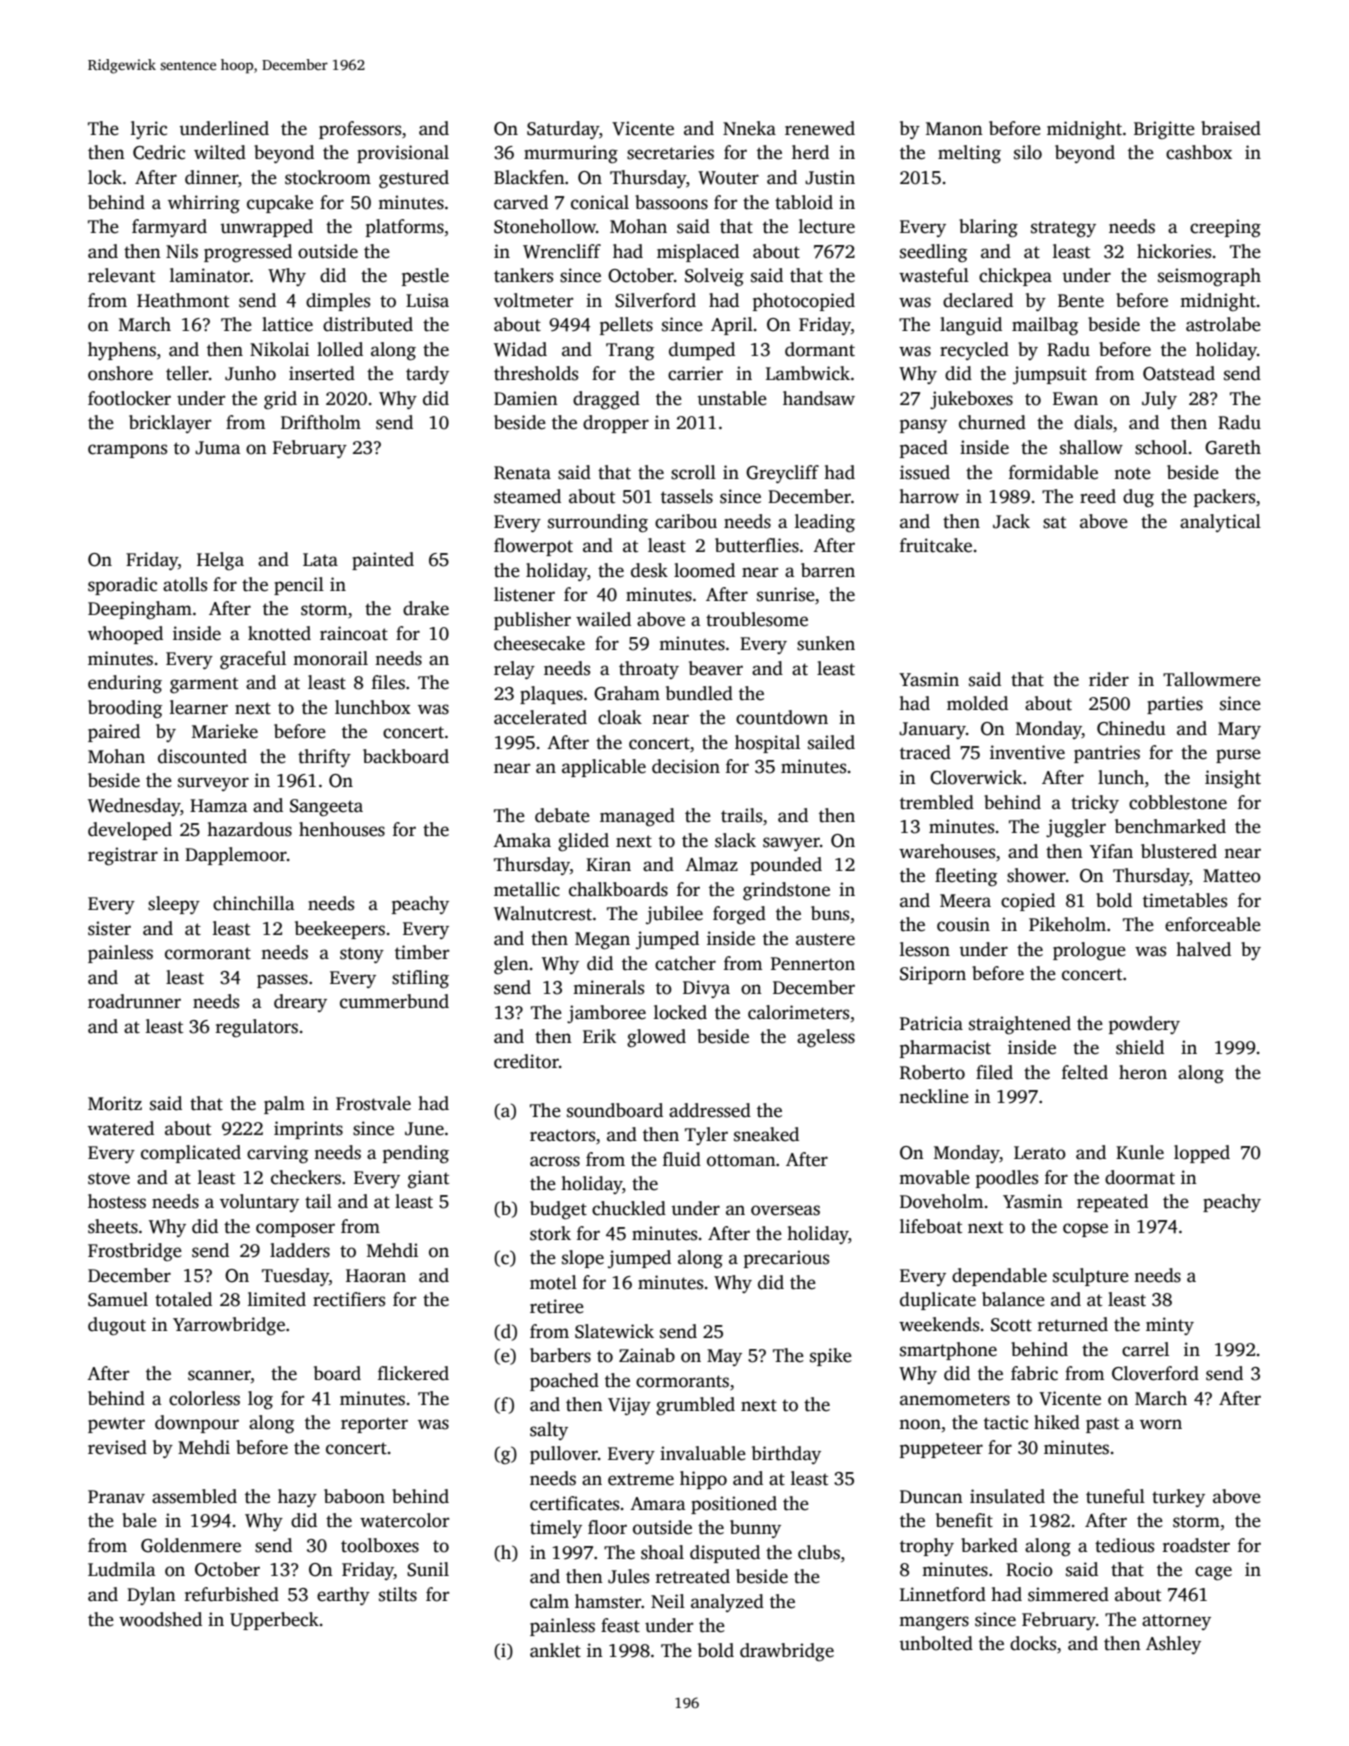  Describe the element at coordinates (698, 253) in the screenshot. I see `misplaced` at that location.
